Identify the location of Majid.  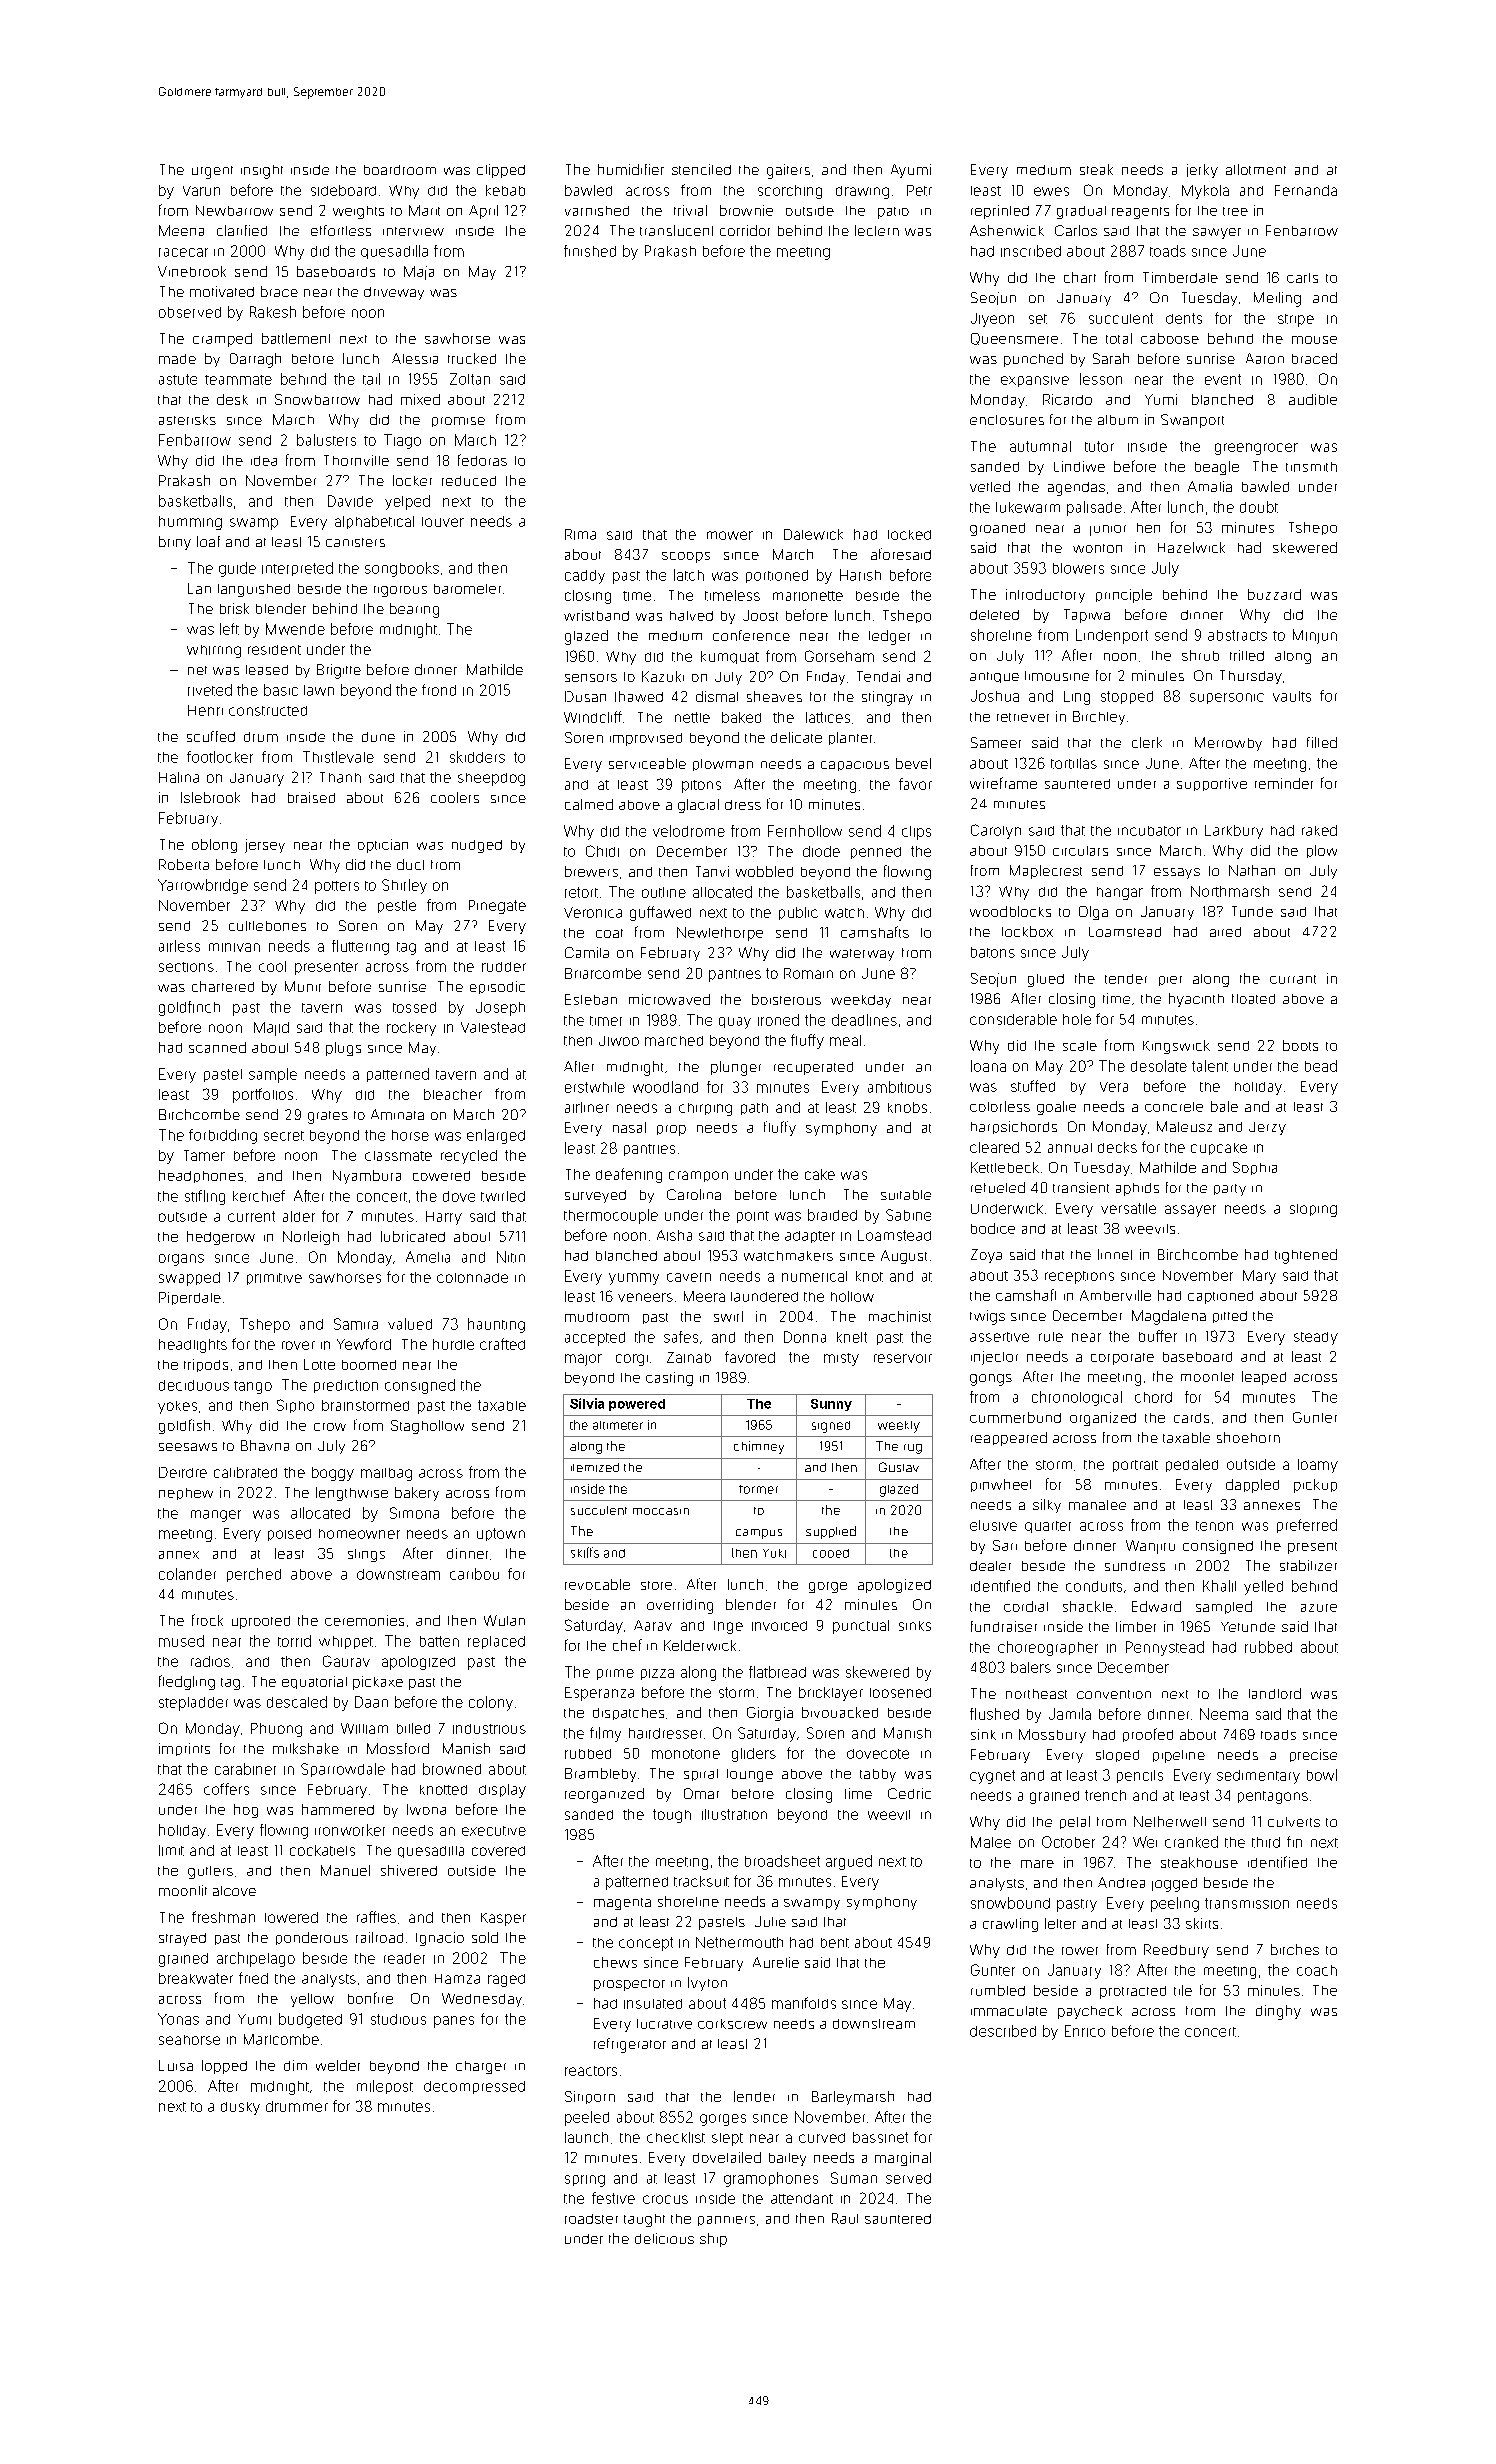
(271, 1029).
